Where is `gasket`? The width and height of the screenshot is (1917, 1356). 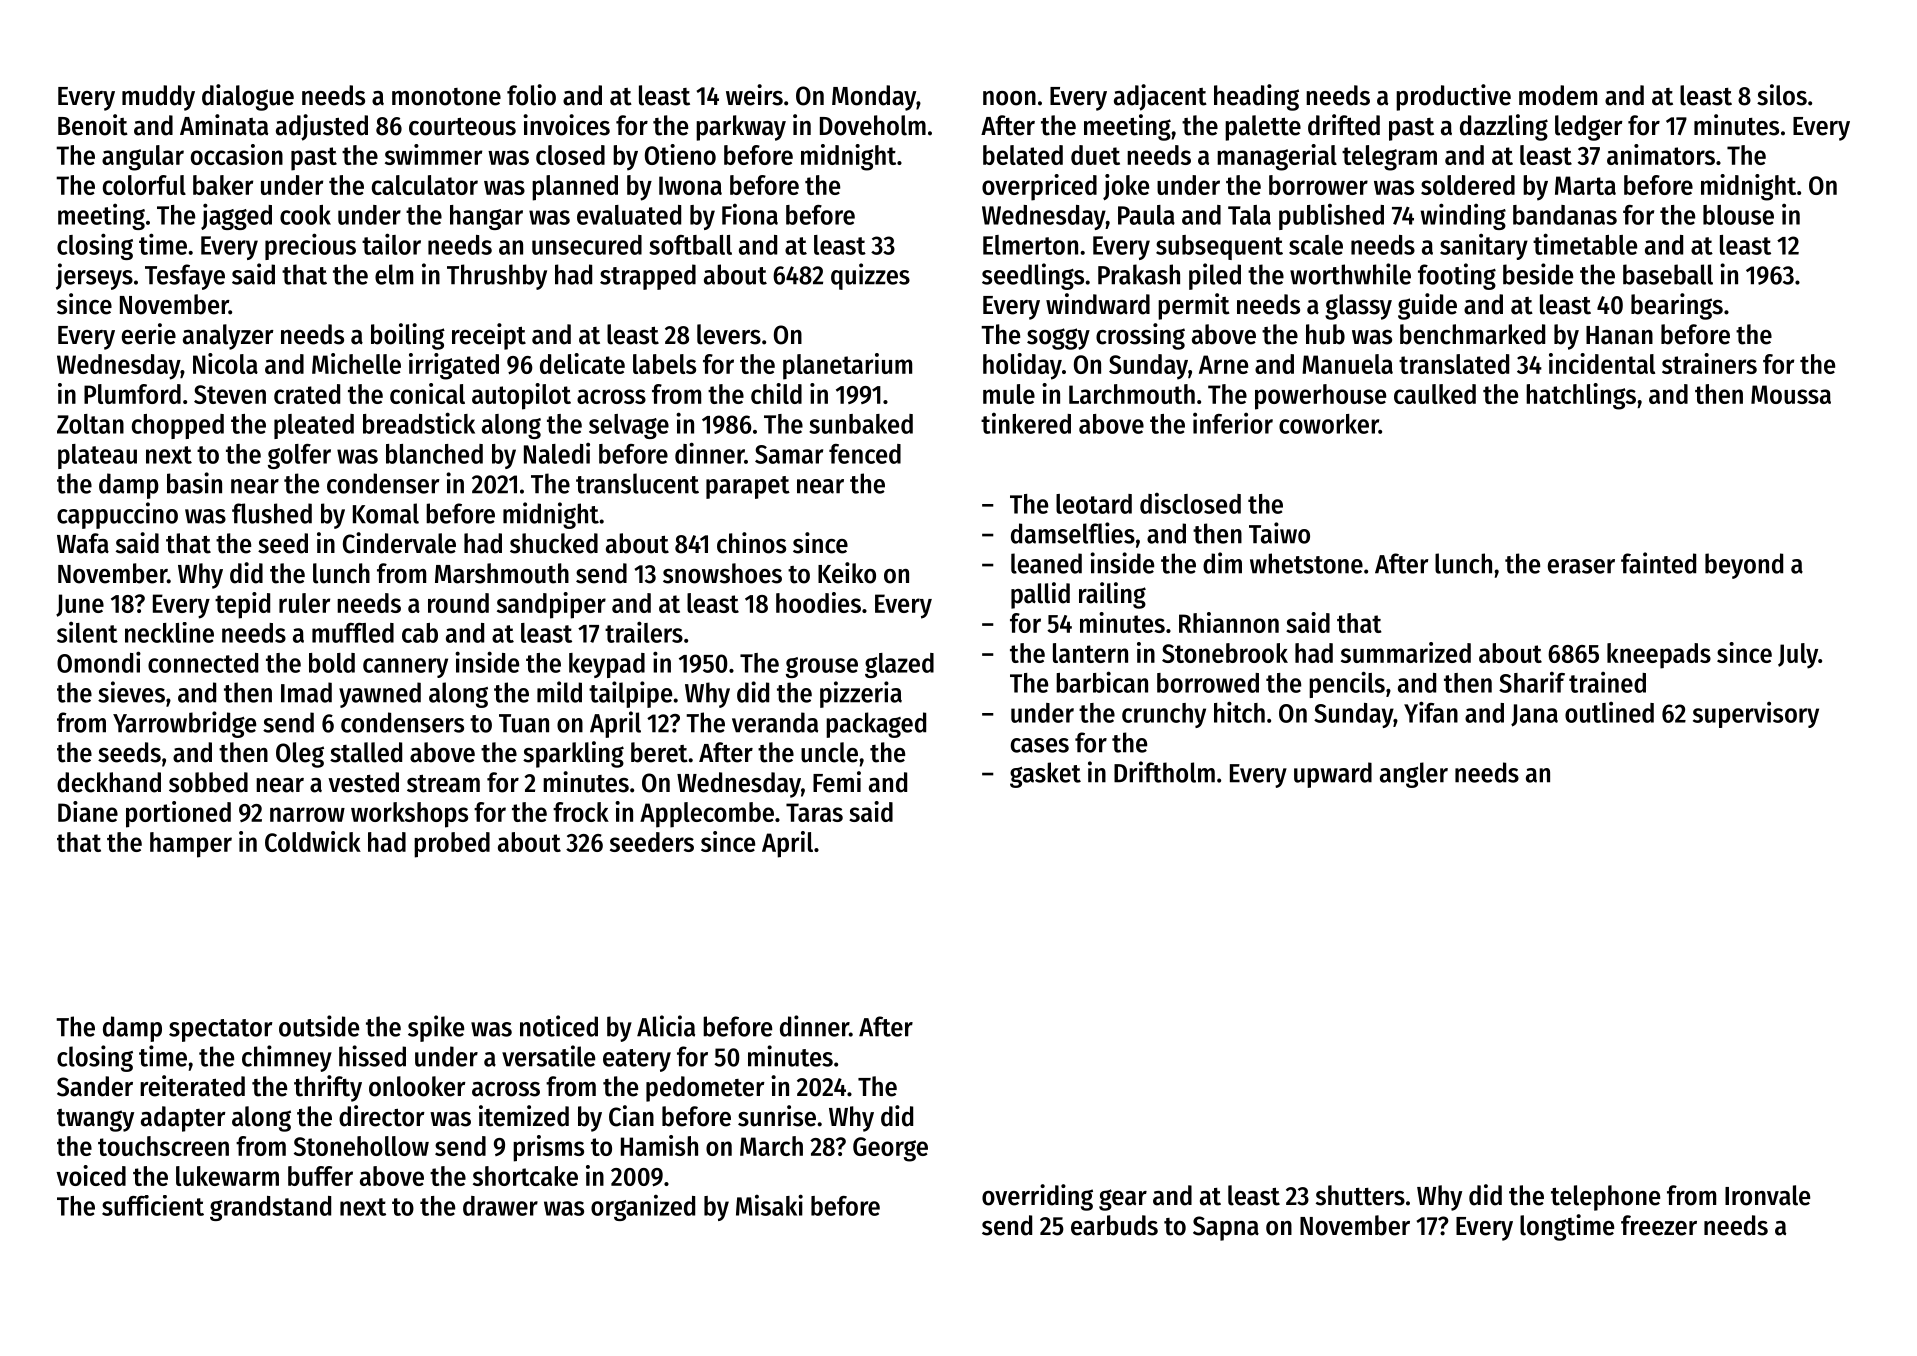 gasket is located at coordinates (1045, 775).
